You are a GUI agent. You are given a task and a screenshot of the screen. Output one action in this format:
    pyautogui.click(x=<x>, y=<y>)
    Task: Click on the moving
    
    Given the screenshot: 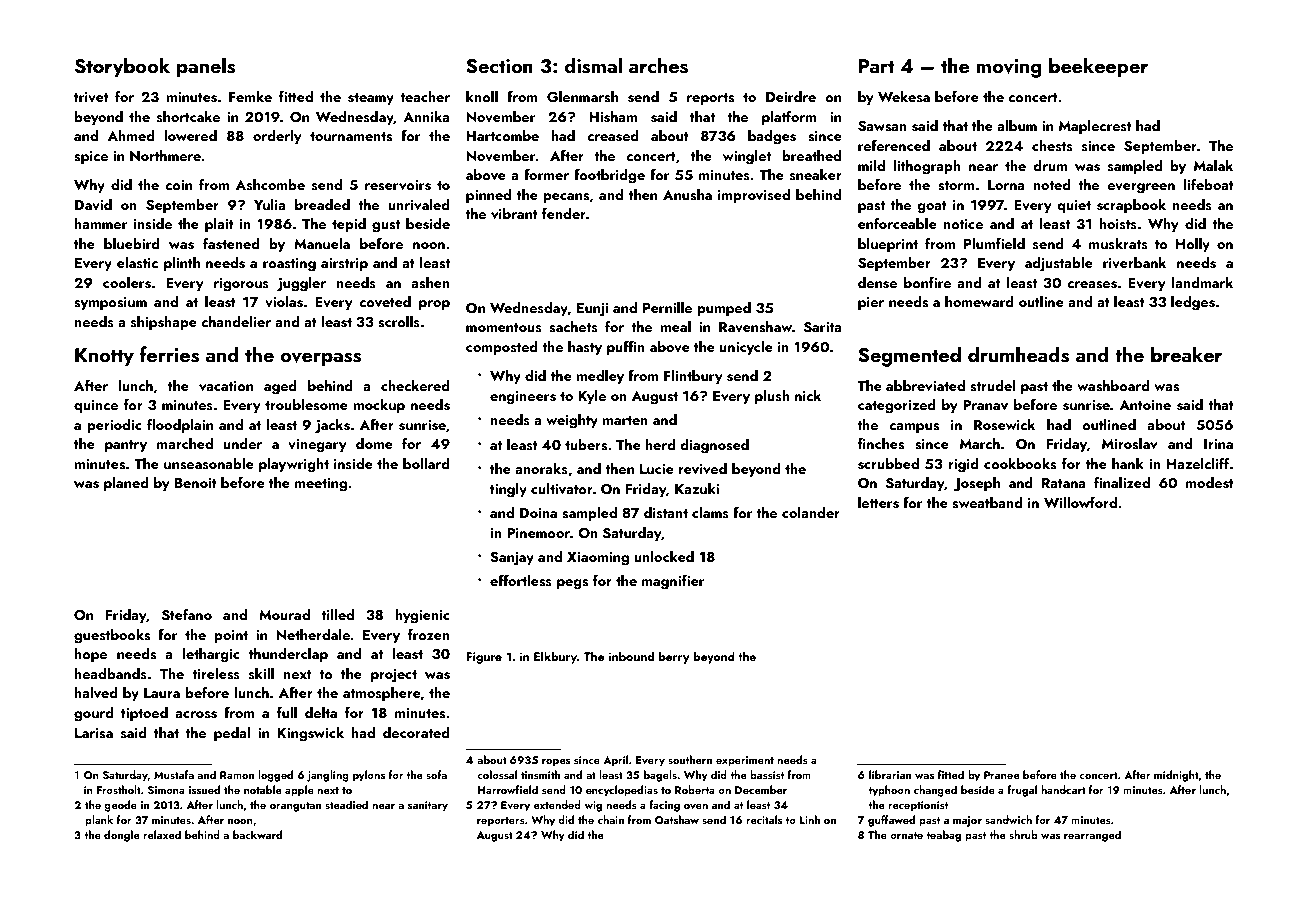 What is the action you would take?
    pyautogui.click(x=1009, y=68)
